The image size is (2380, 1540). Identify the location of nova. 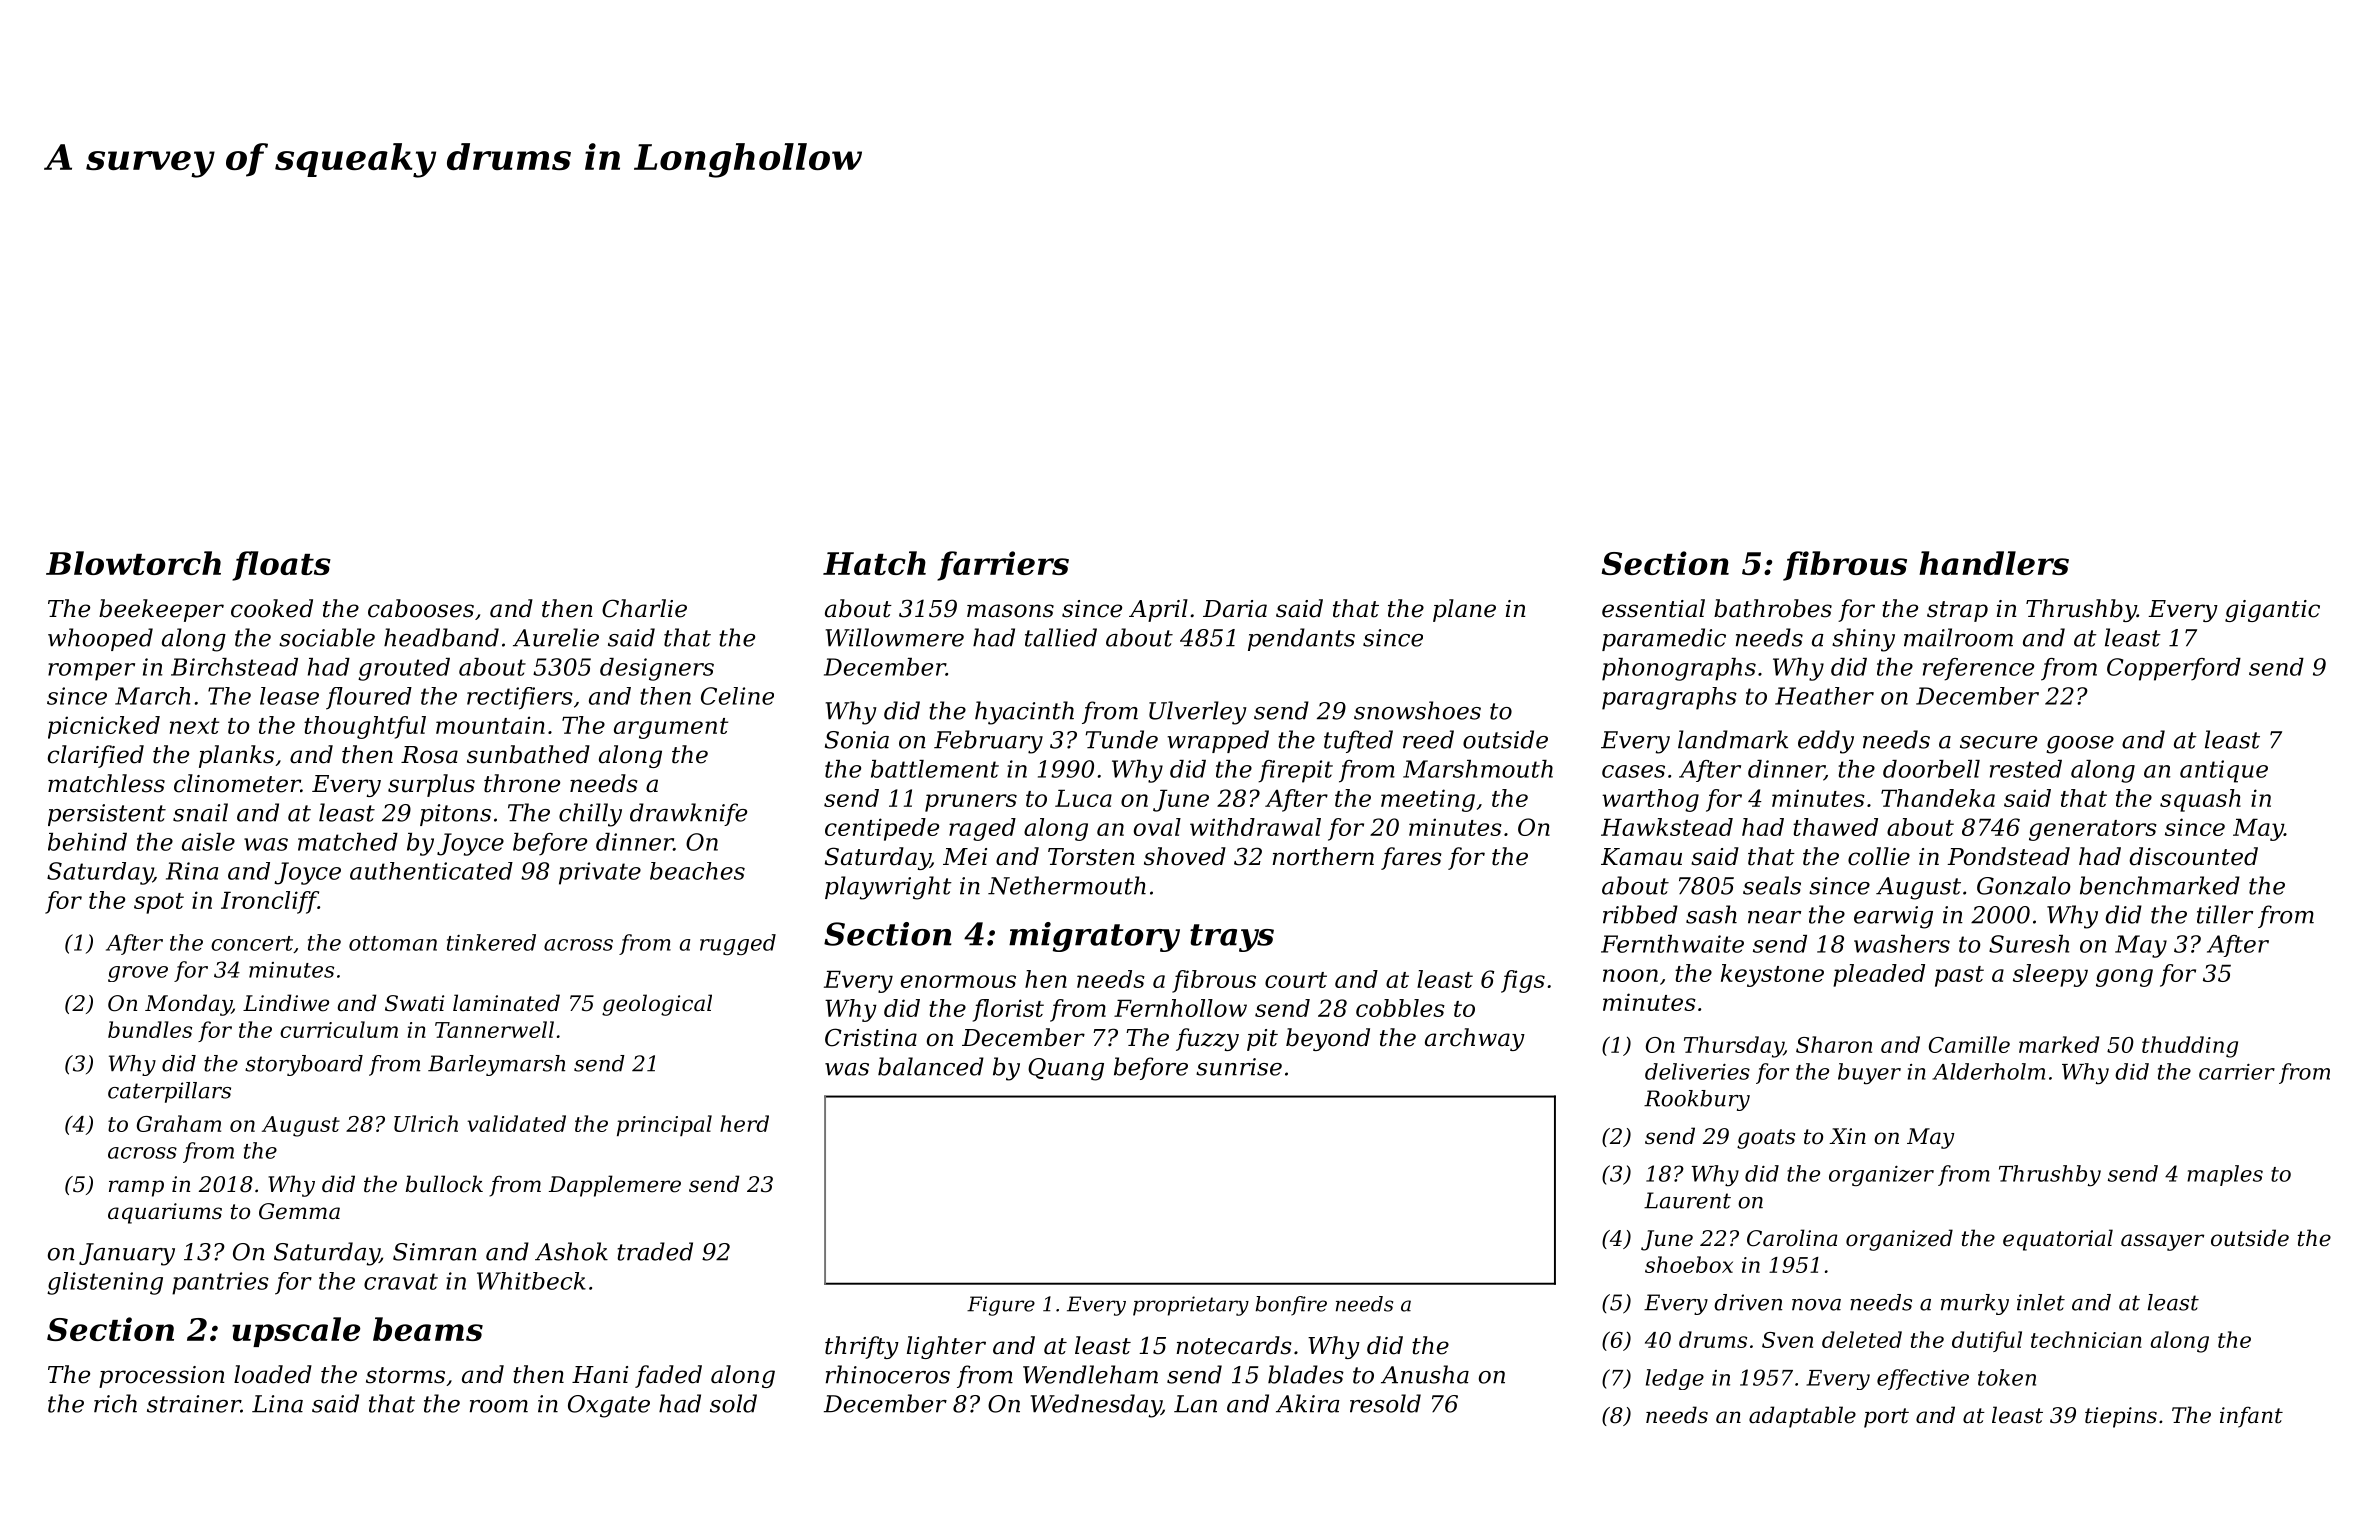
(1816, 1305).
